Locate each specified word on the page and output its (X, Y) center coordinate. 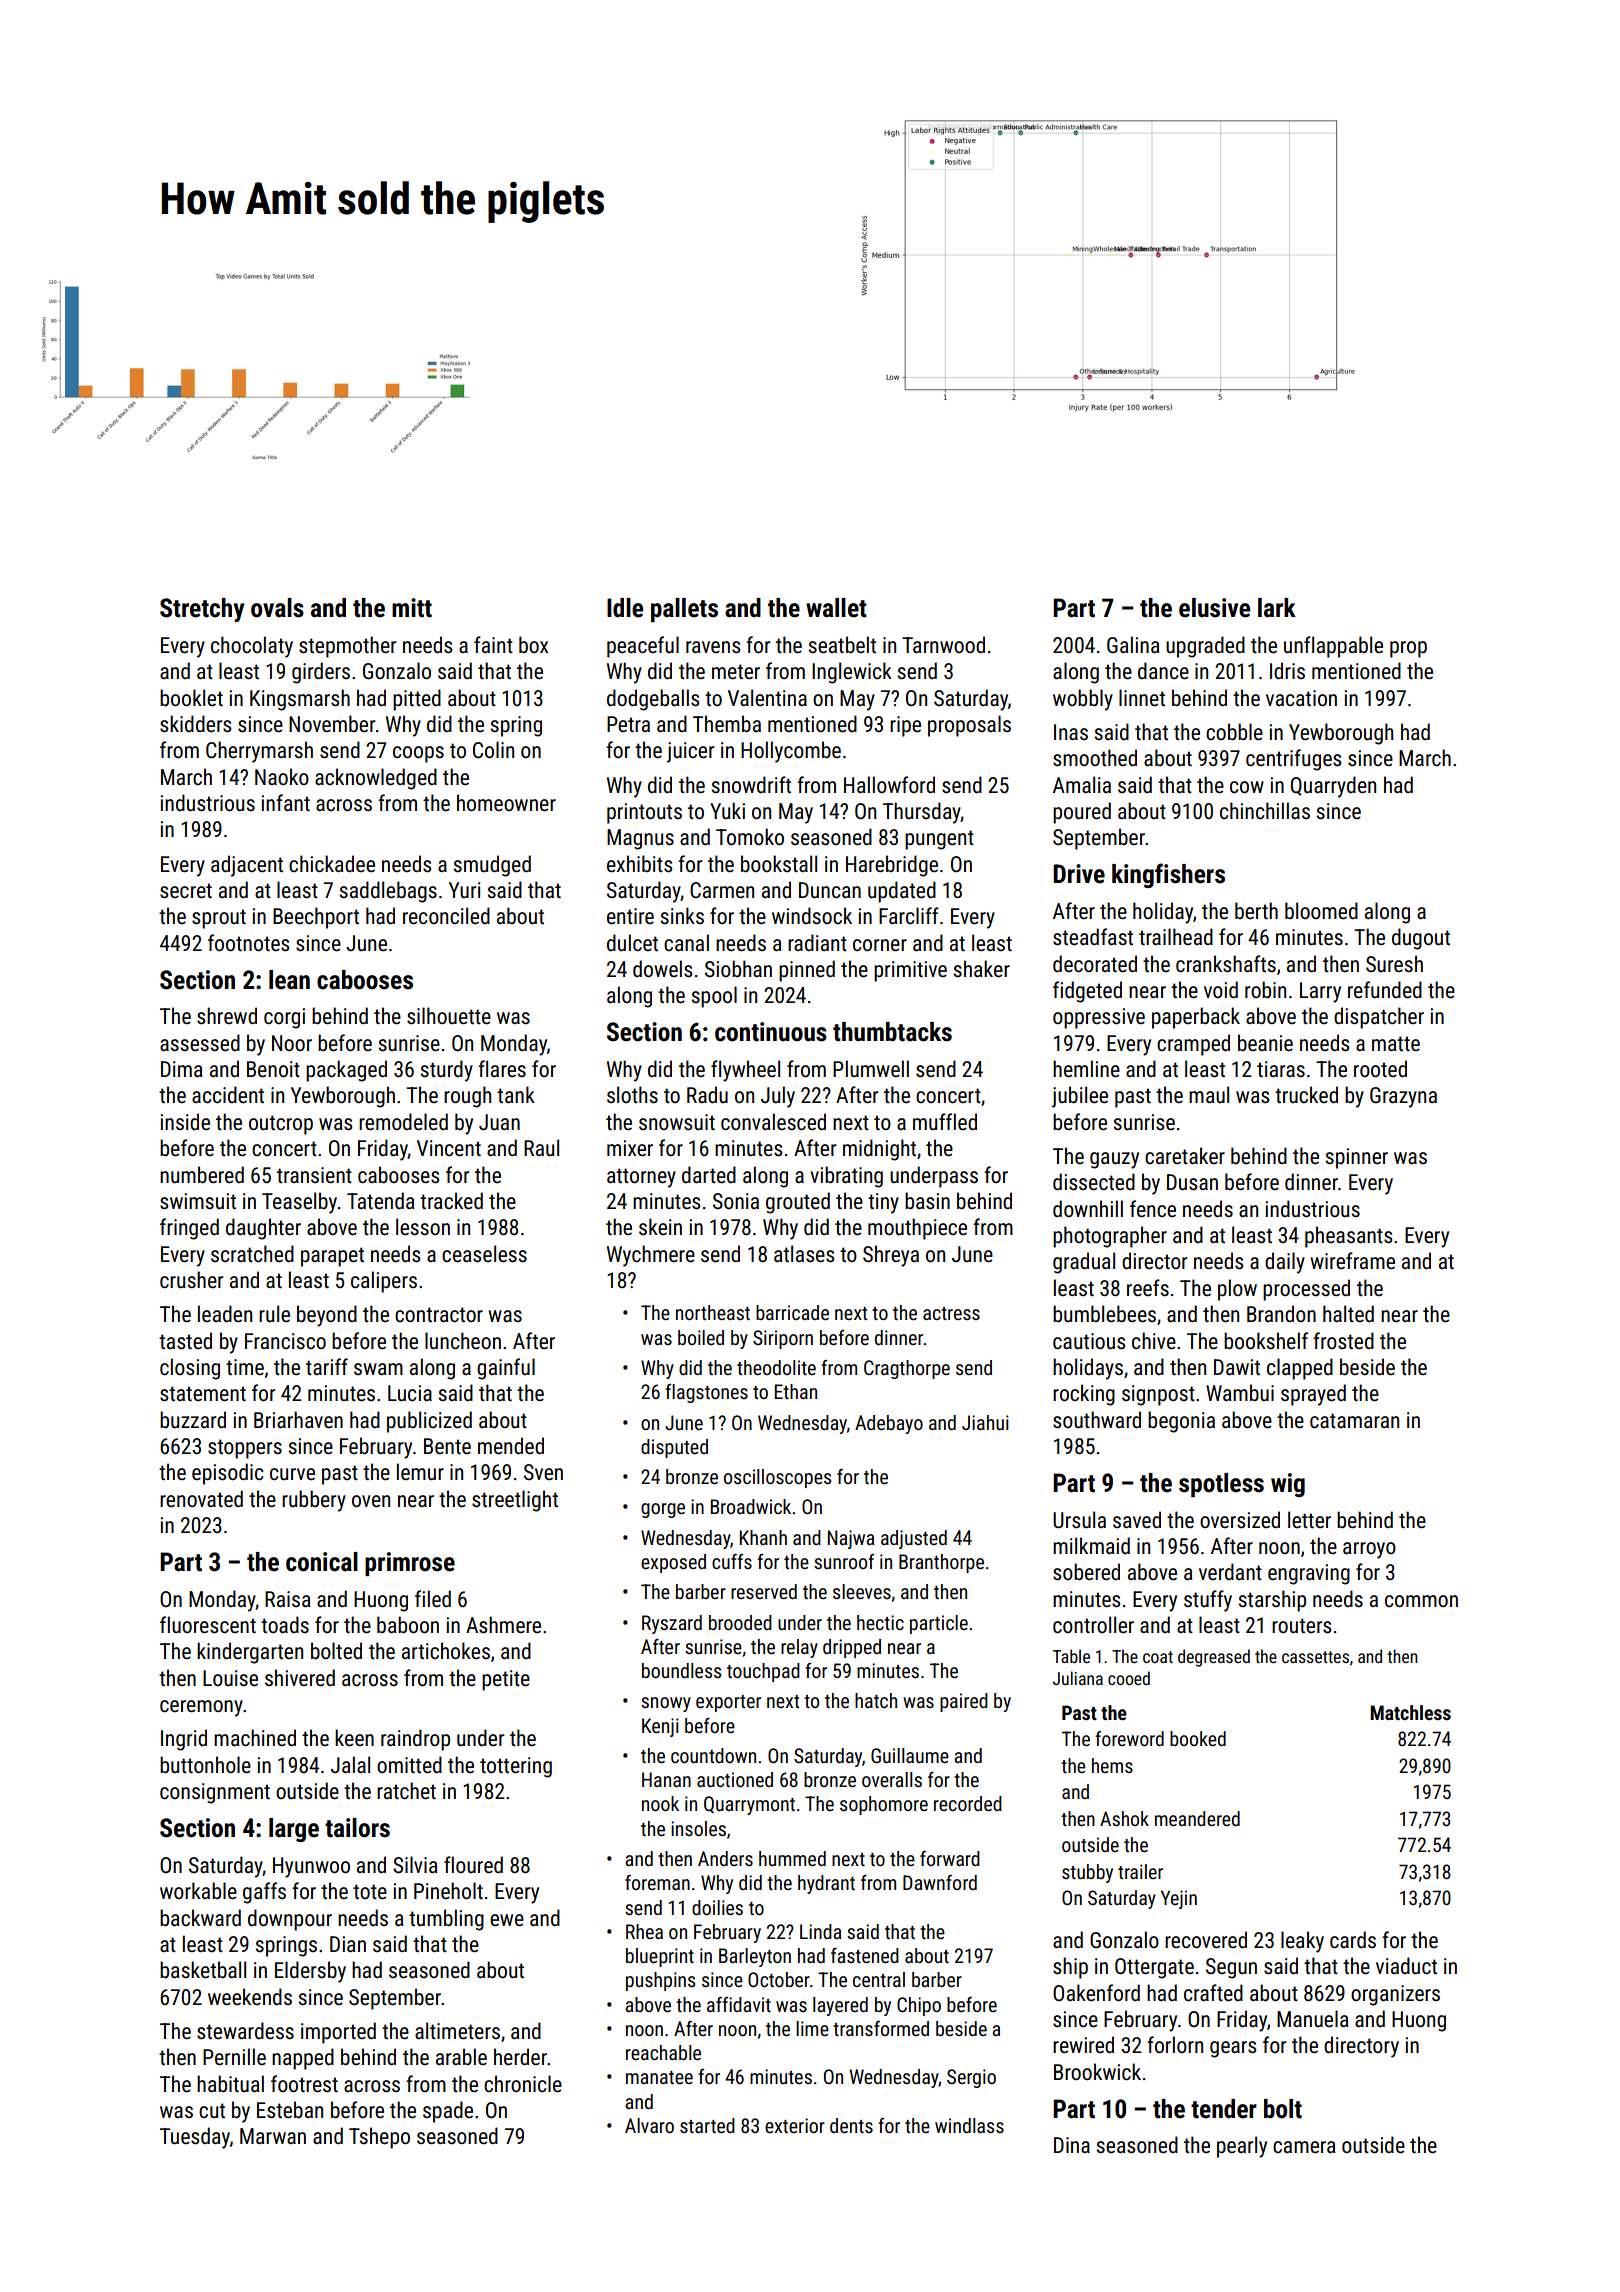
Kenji (660, 1727)
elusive (1214, 608)
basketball (203, 1970)
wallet (836, 608)
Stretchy (202, 610)
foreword (1129, 1738)
